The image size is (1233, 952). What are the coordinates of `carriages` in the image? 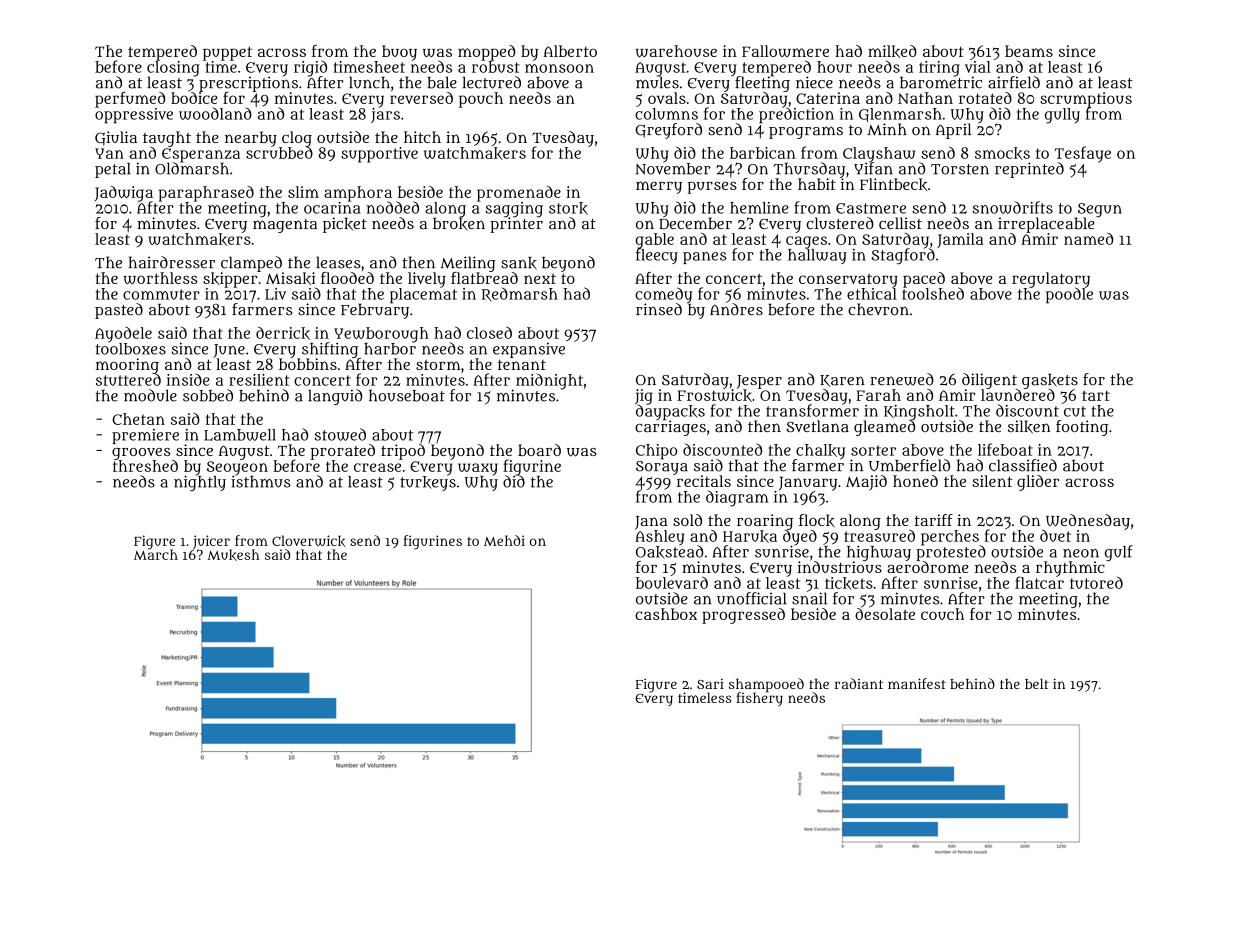 It's located at (670, 428).
